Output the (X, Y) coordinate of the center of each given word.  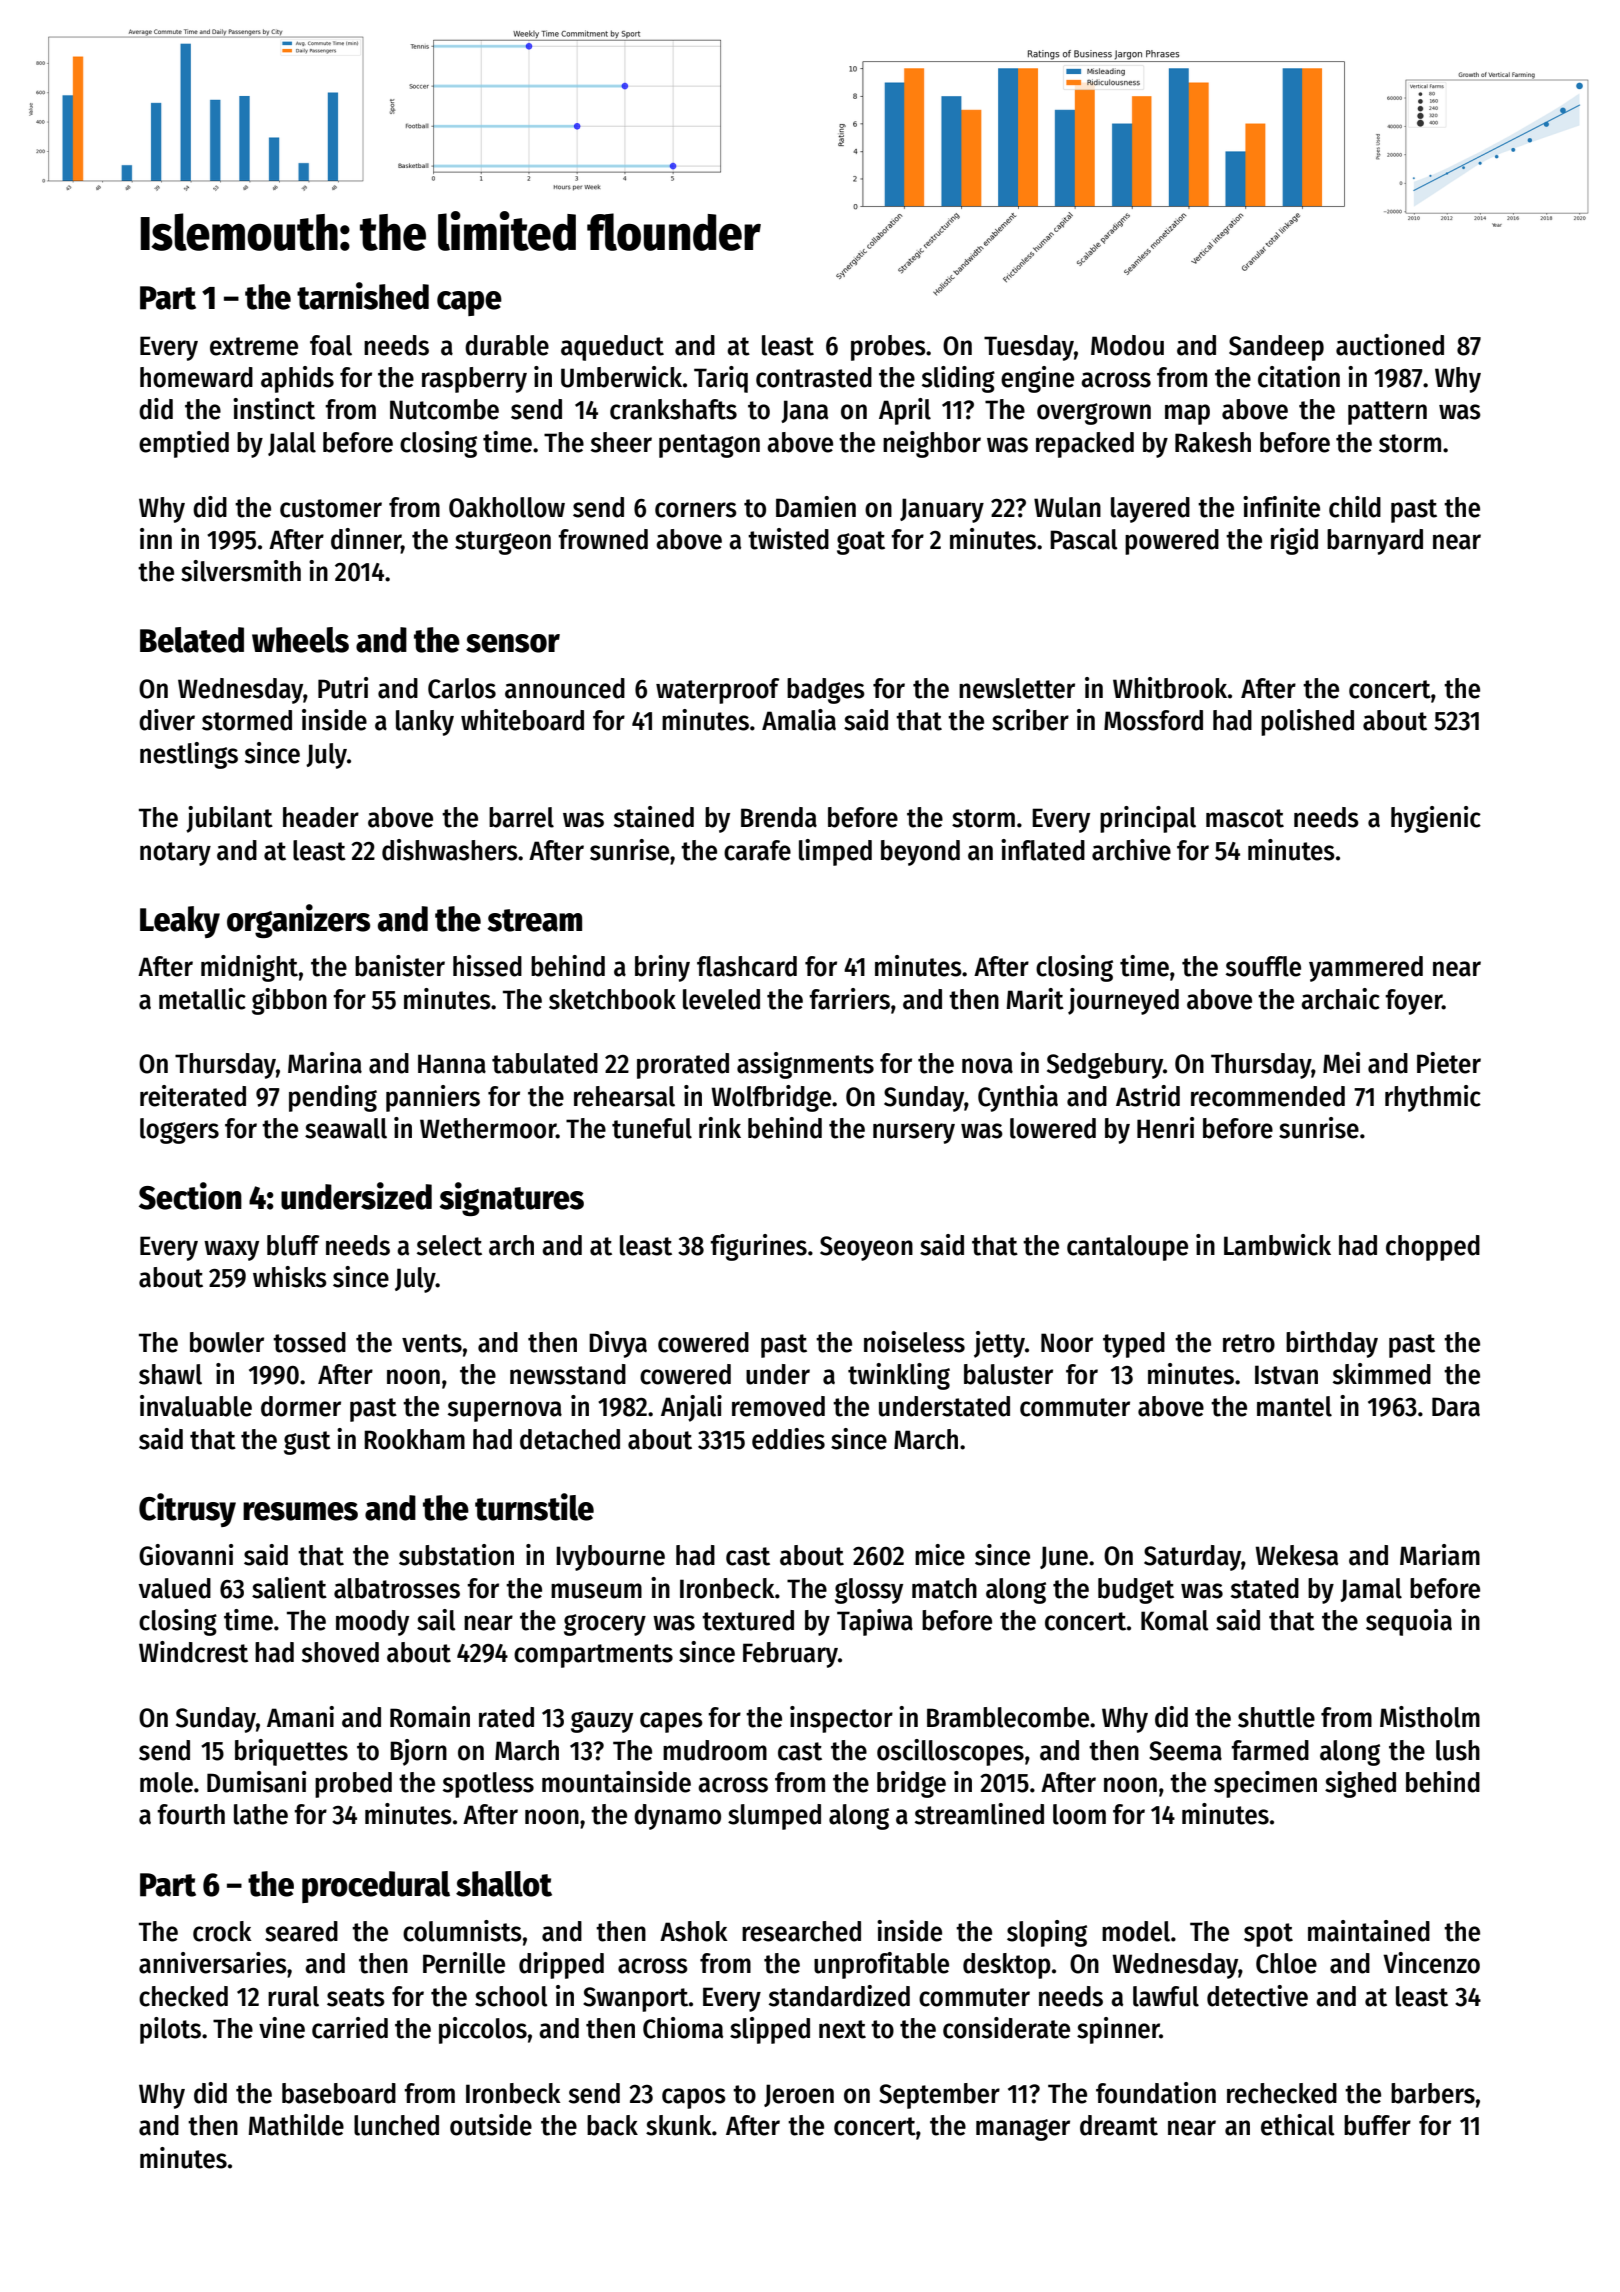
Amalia (799, 720)
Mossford (1153, 720)
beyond (920, 853)
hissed (487, 966)
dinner (366, 539)
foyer (1413, 1002)
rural (293, 1996)
